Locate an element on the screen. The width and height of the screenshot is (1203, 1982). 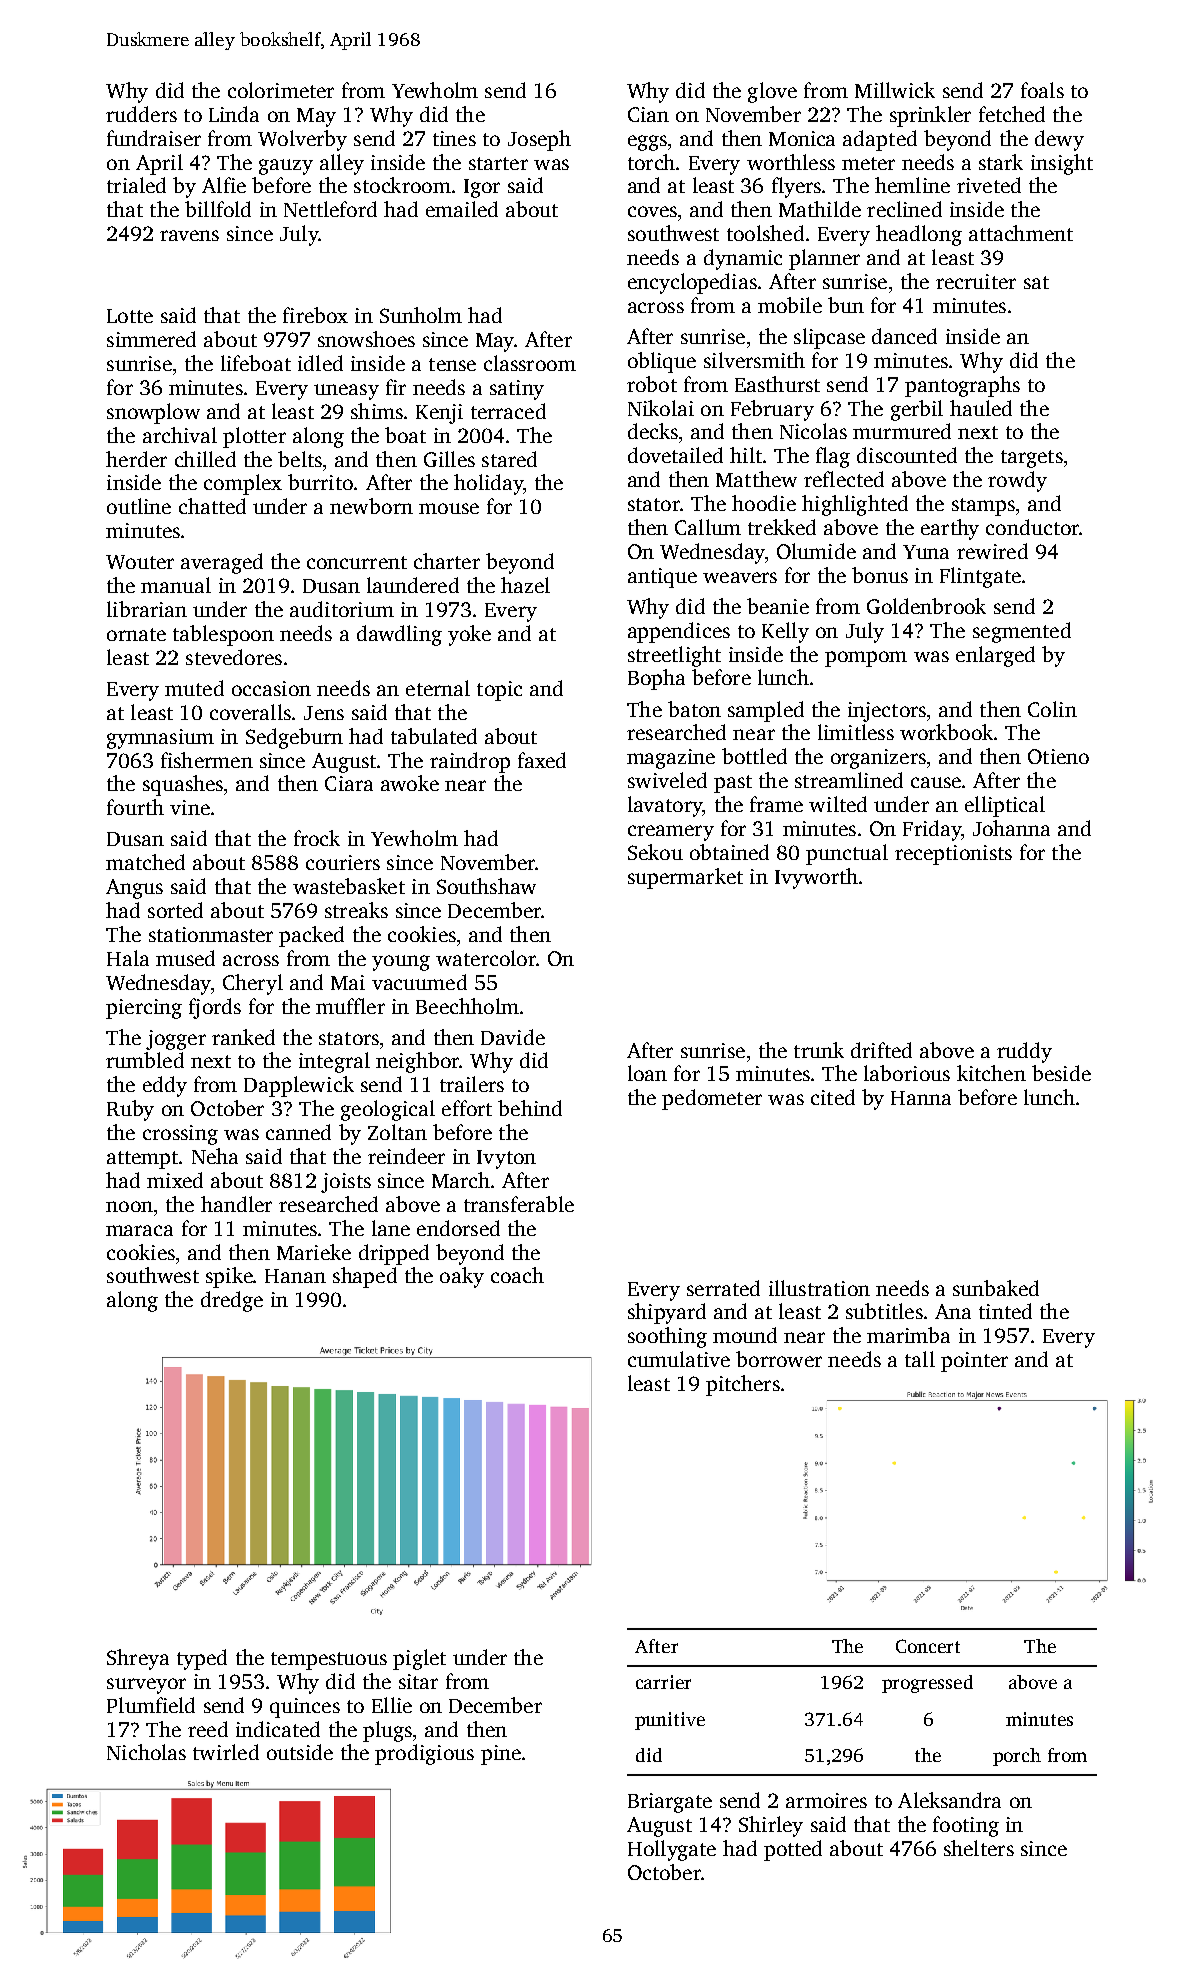
oblique is located at coordinates (662, 362).
